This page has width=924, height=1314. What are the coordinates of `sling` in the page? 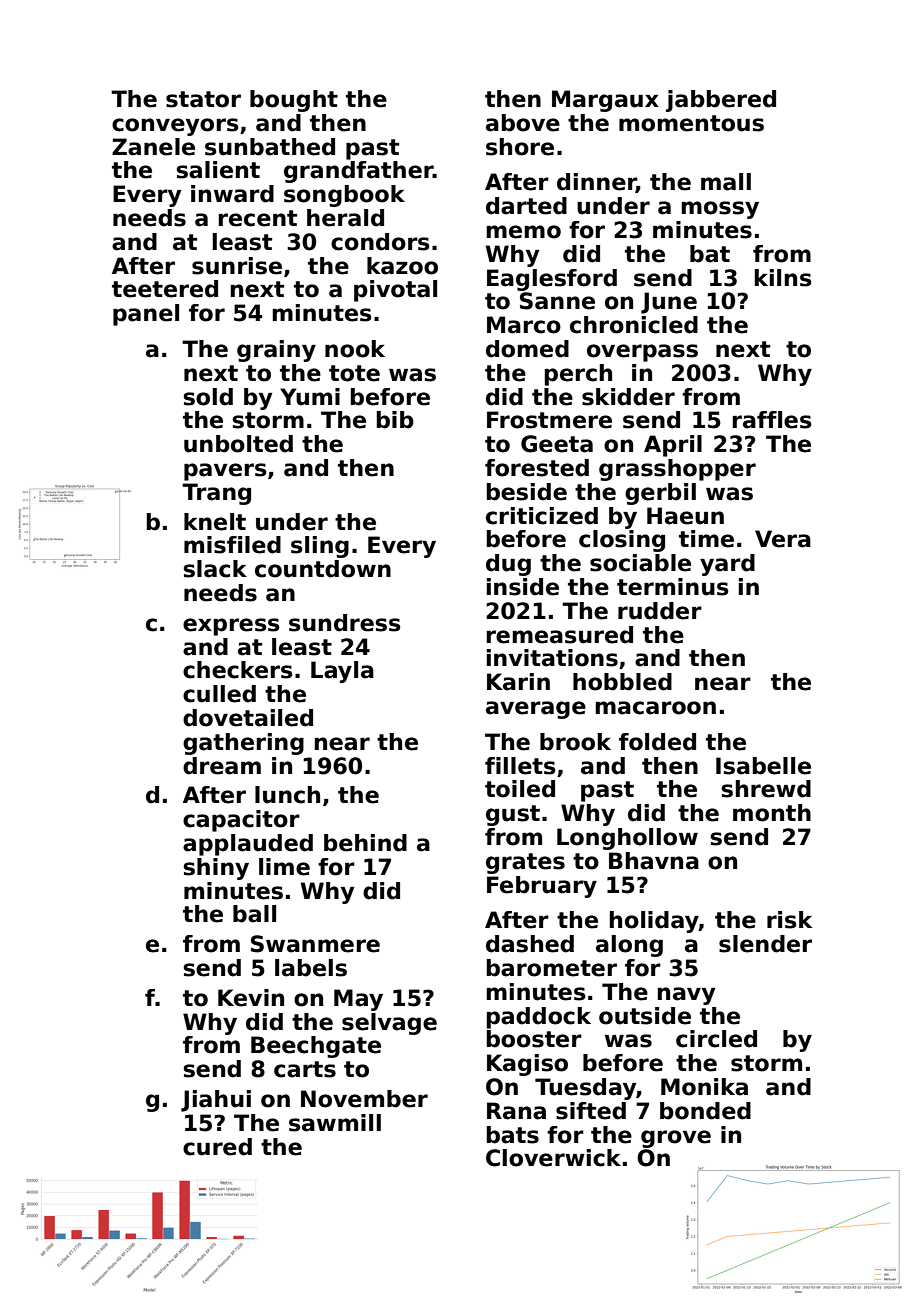 It's located at (320, 547).
